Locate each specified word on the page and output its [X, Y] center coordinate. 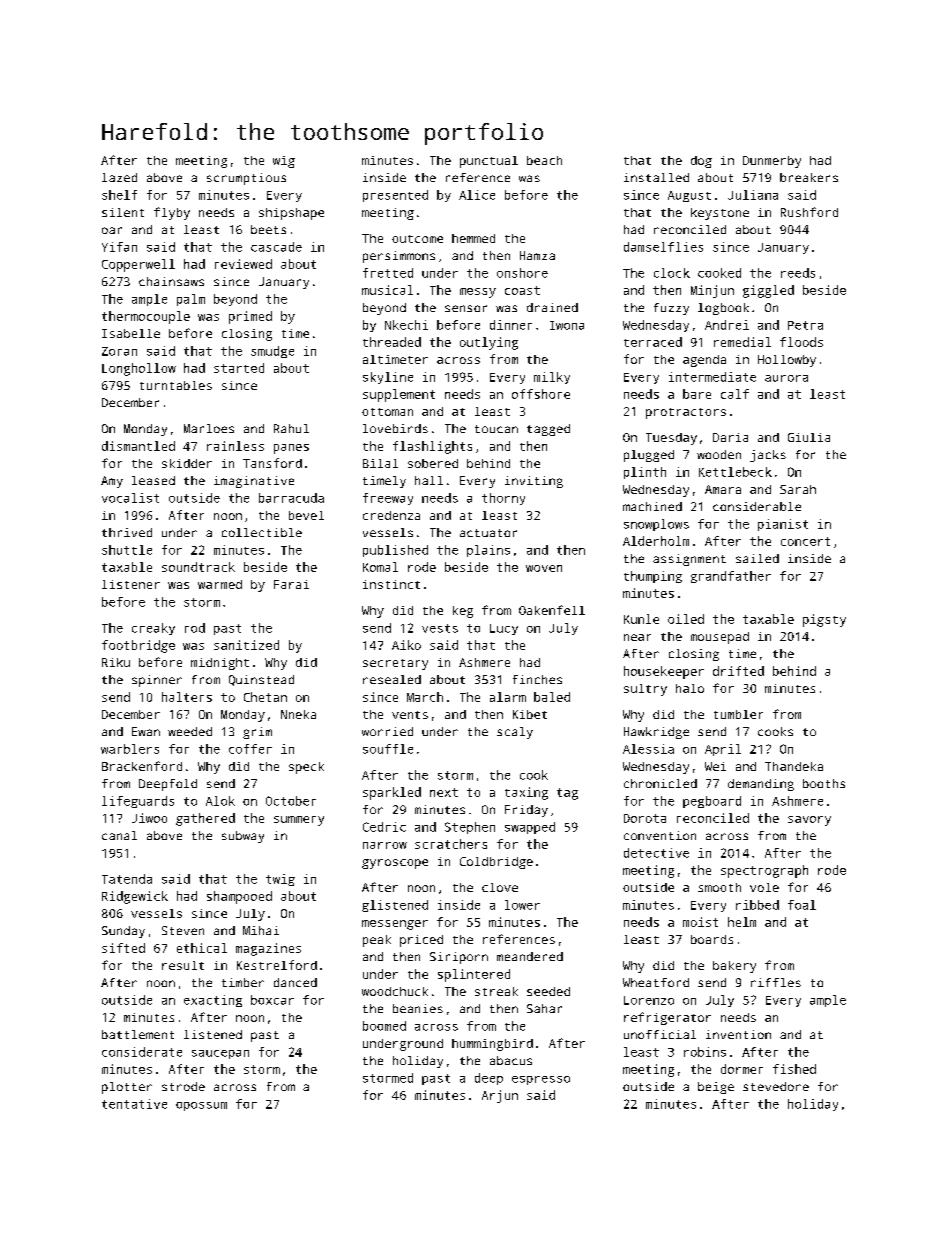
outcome [417, 239]
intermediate [712, 377]
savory [809, 821]
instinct [391, 584]
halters [187, 697]
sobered [433, 463]
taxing [526, 793]
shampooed [239, 897]
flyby [172, 213]
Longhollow [139, 369]
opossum [201, 1106]
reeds [798, 273]
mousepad [720, 638]
